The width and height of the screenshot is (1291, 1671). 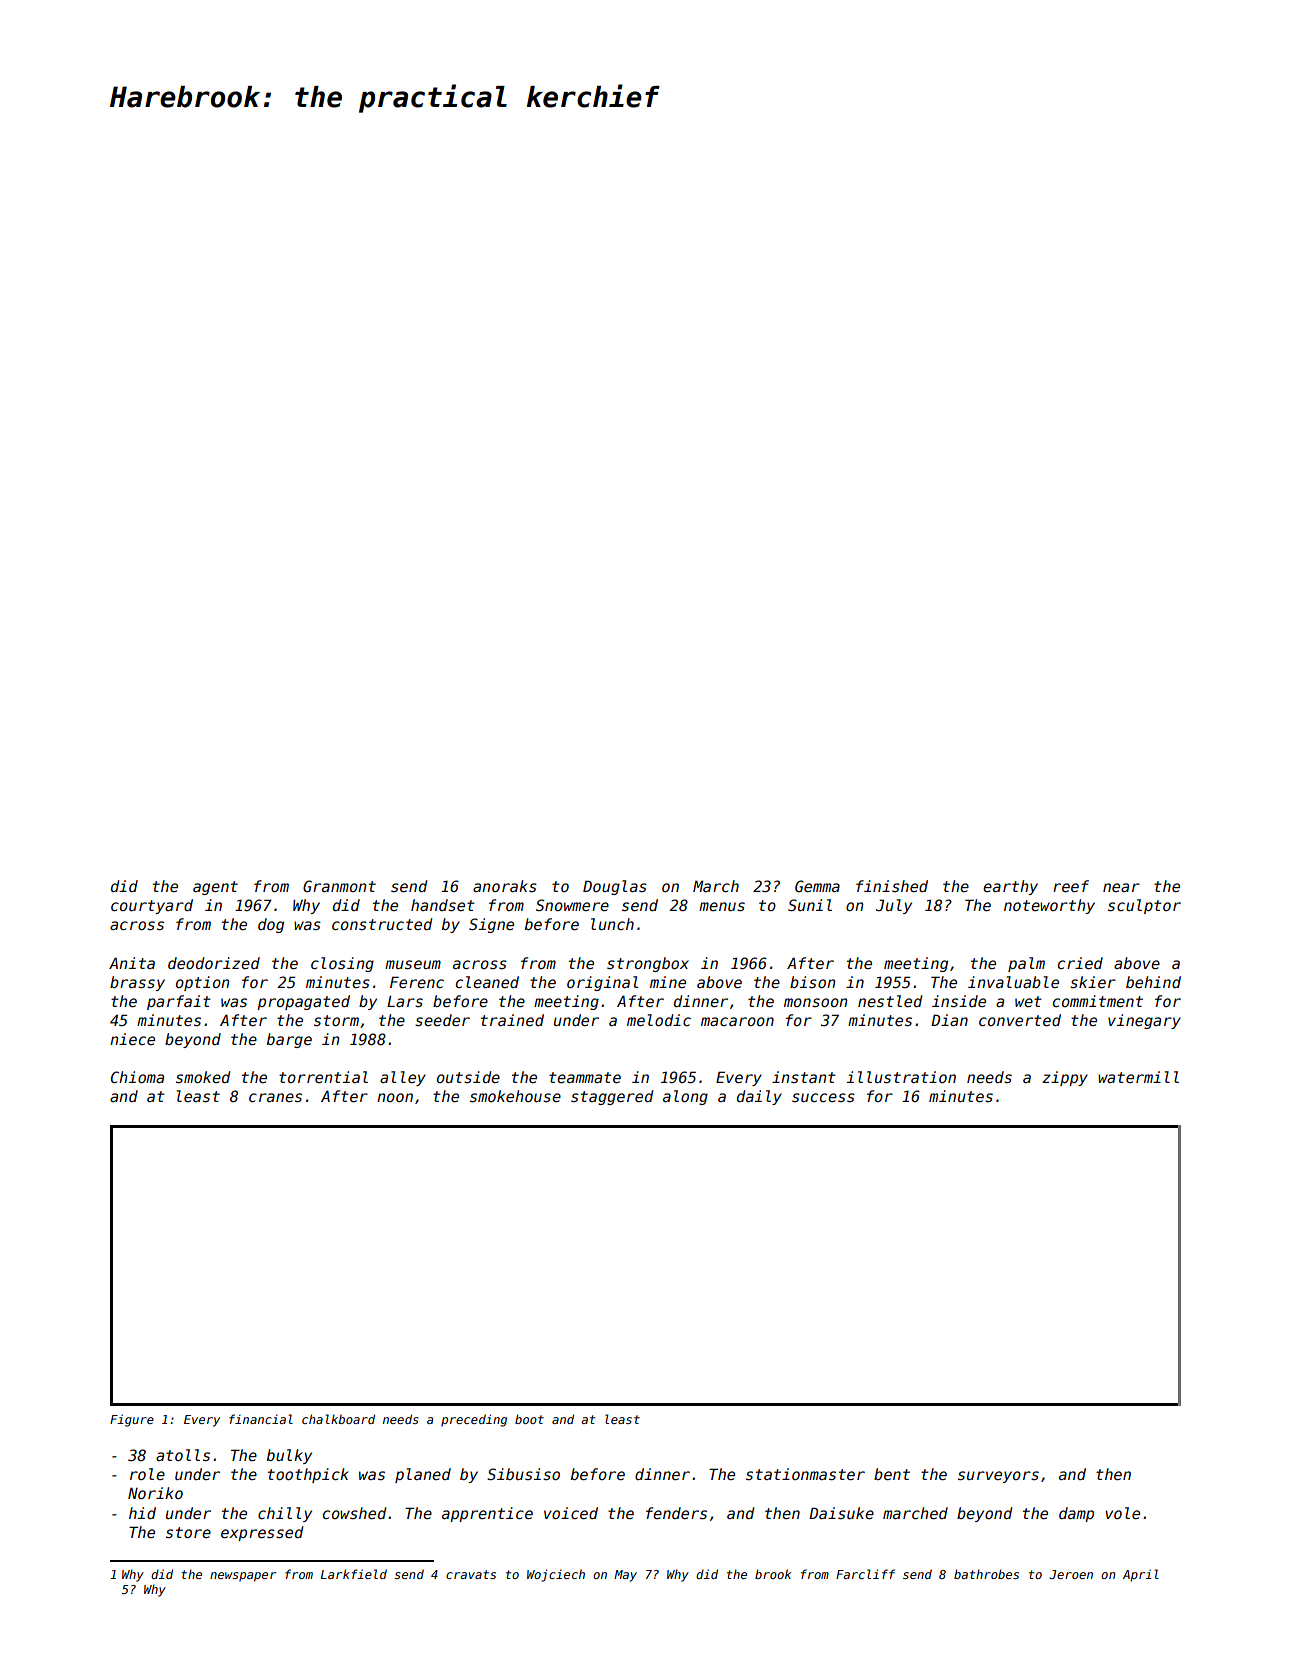 What do you see at coordinates (275, 1097) in the screenshot?
I see `cranes` at bounding box center [275, 1097].
